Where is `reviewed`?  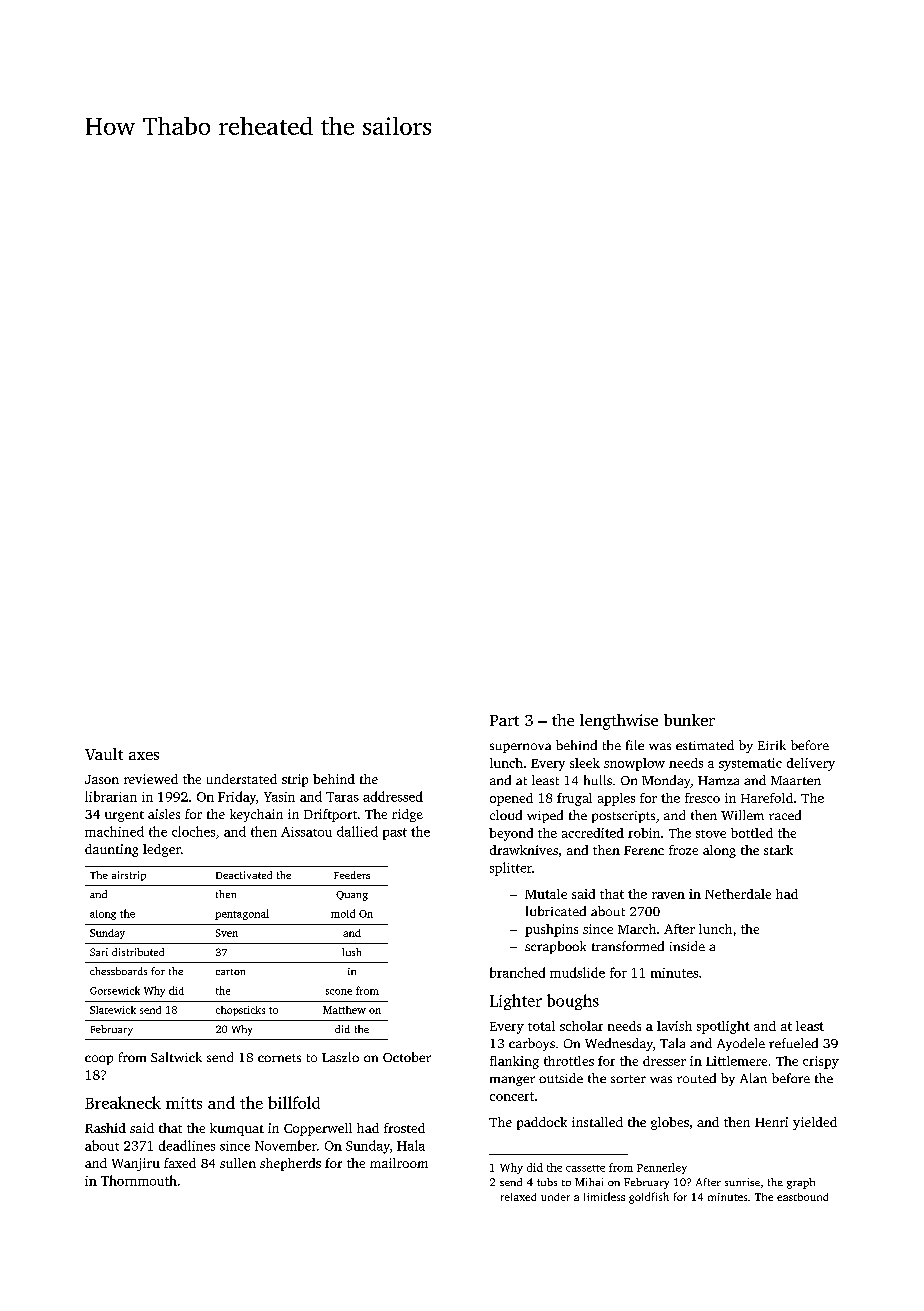 reviewed is located at coordinates (151, 779).
